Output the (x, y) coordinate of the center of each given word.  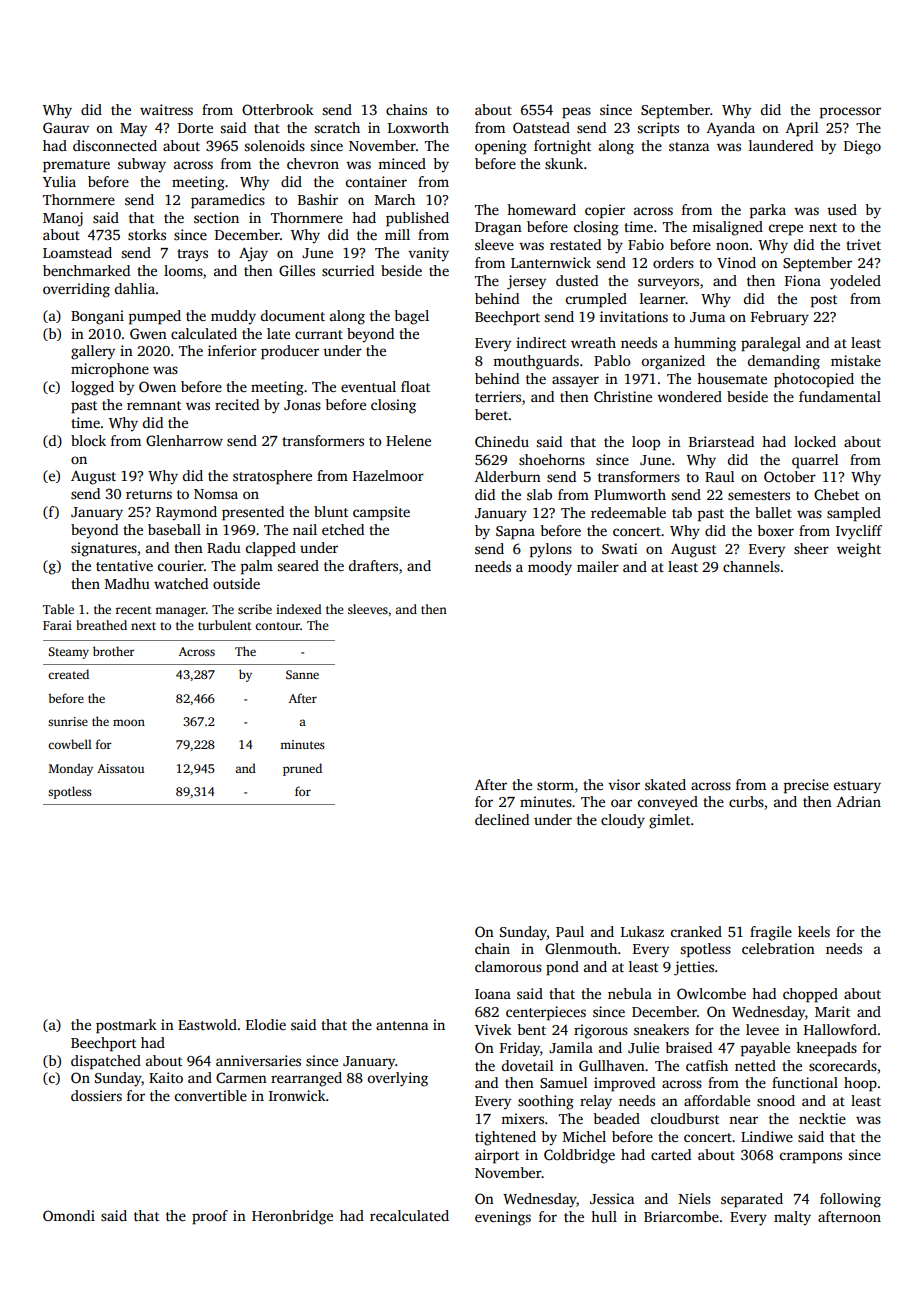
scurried (348, 270)
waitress (166, 109)
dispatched (106, 1062)
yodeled (855, 282)
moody (550, 568)
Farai (57, 625)
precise (806, 786)
